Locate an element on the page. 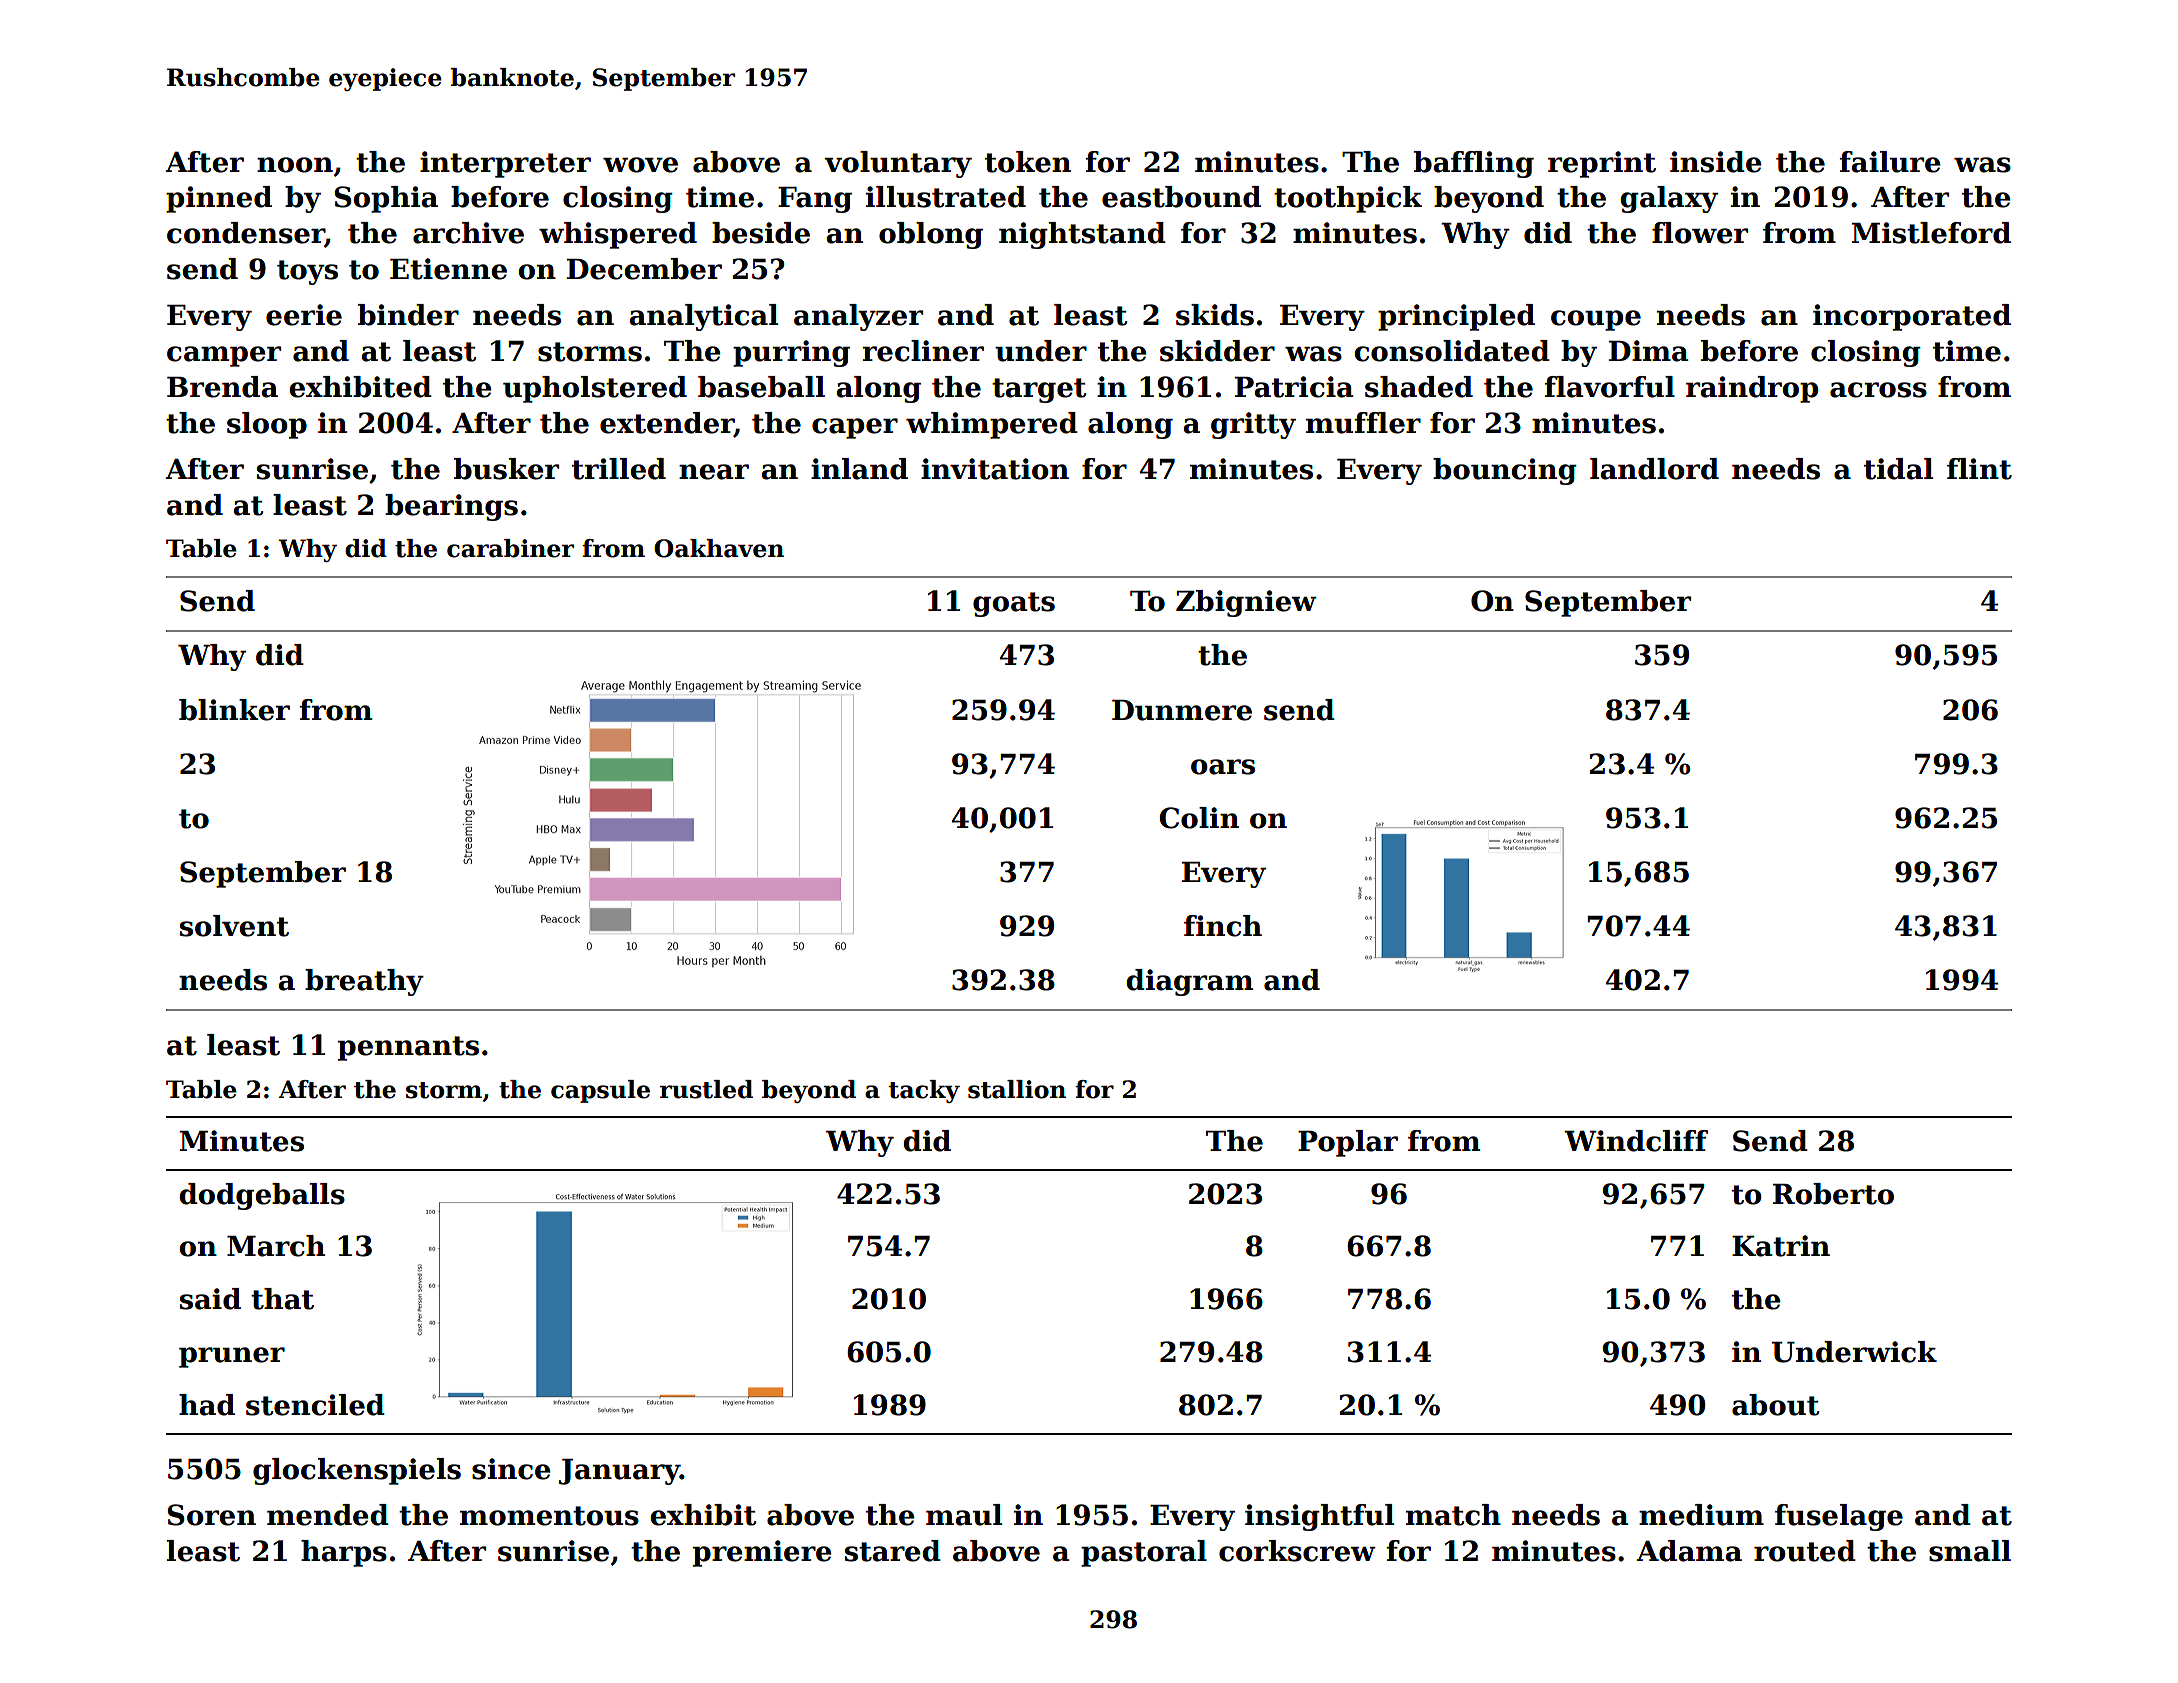 This image has width=2178, height=1683. solvent is located at coordinates (234, 926).
